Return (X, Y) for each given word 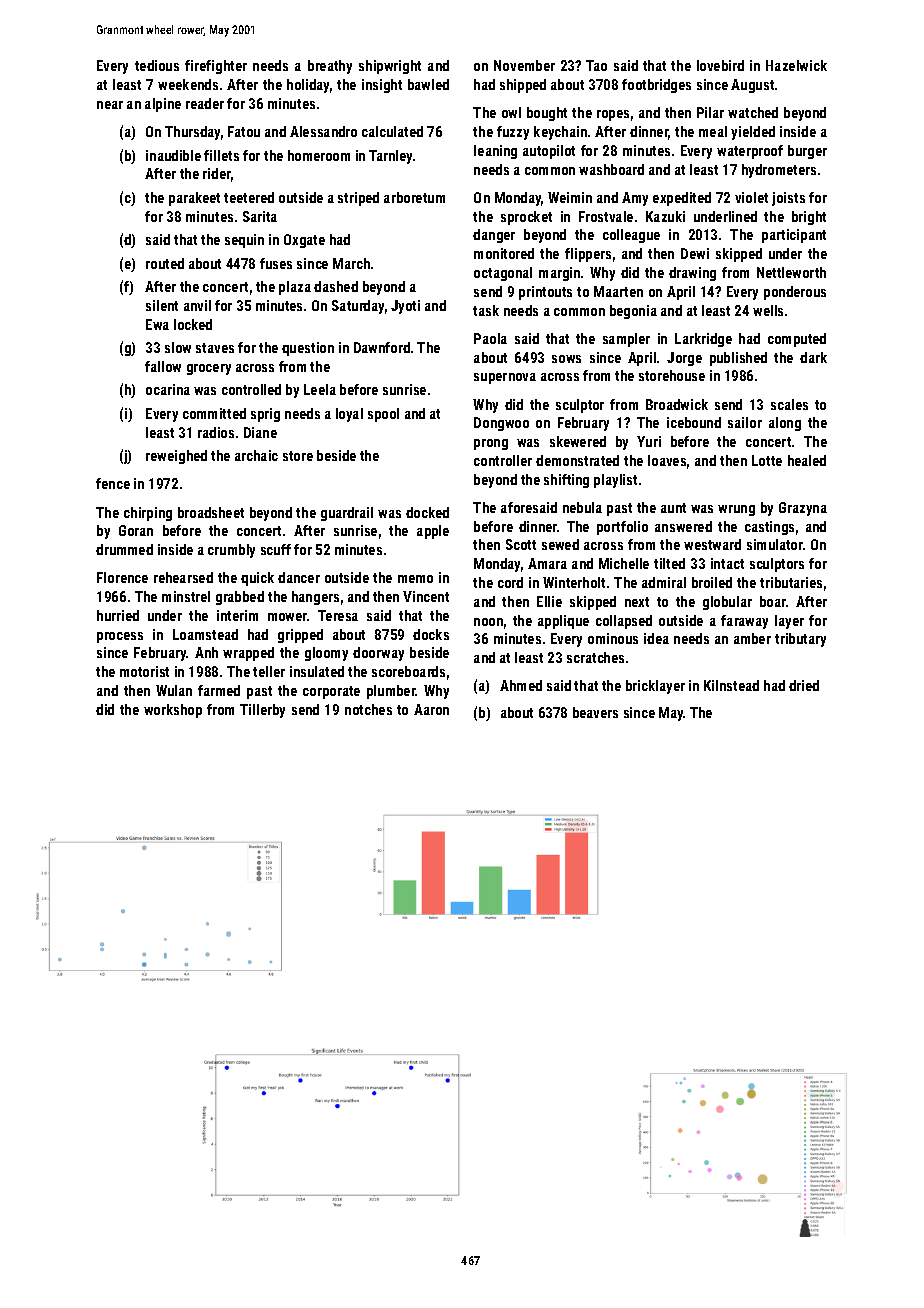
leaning (495, 152)
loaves (667, 460)
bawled (428, 84)
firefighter (216, 67)
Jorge (684, 359)
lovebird (720, 65)
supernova (505, 378)
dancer (299, 577)
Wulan (174, 690)
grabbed (240, 598)
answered (683, 526)
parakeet (194, 199)
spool (383, 415)
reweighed (176, 457)
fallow (163, 366)
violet (751, 197)
